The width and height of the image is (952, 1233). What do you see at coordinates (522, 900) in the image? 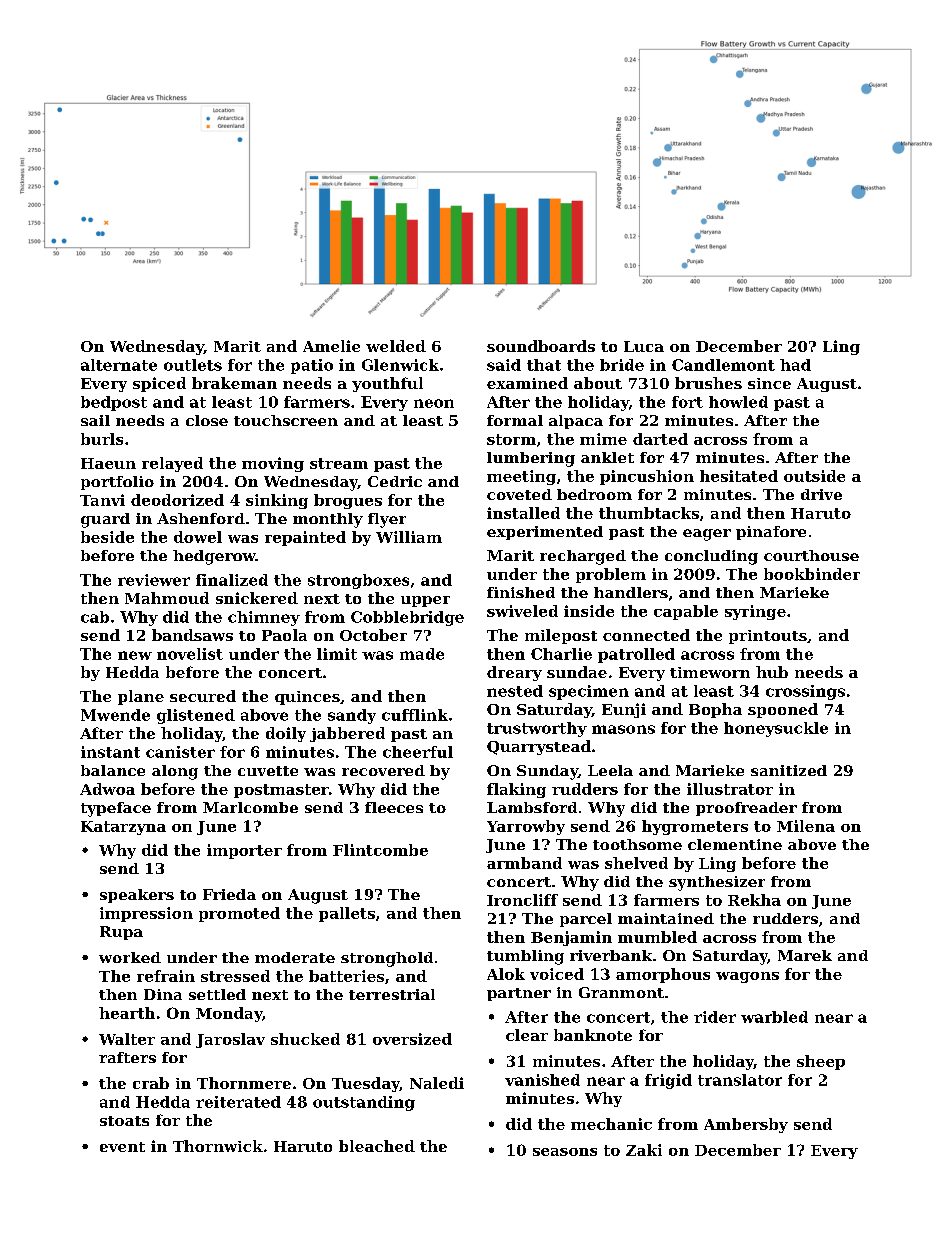
I see `Ironcliff` at bounding box center [522, 900].
